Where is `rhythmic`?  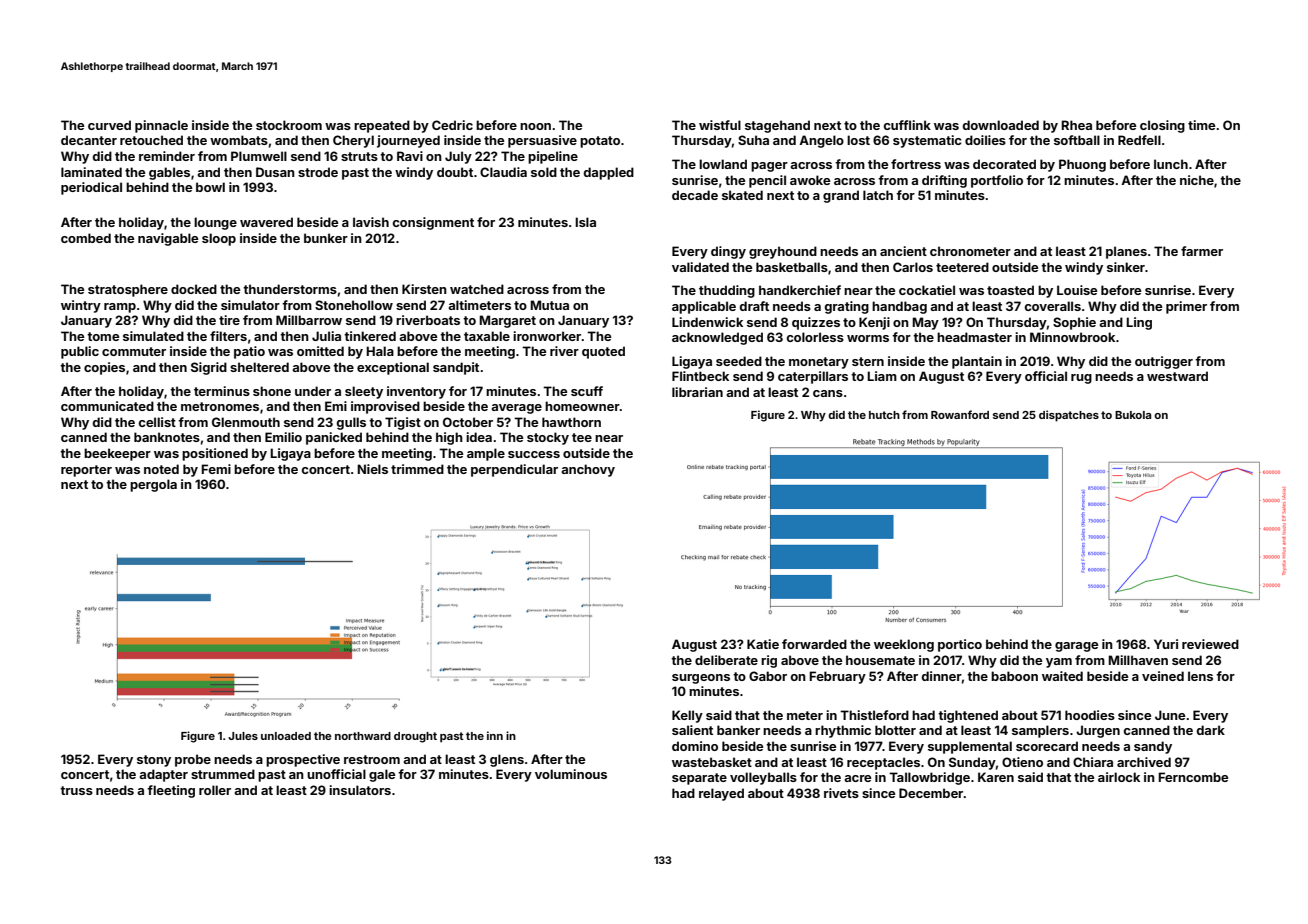 rhythmic is located at coordinates (843, 731).
